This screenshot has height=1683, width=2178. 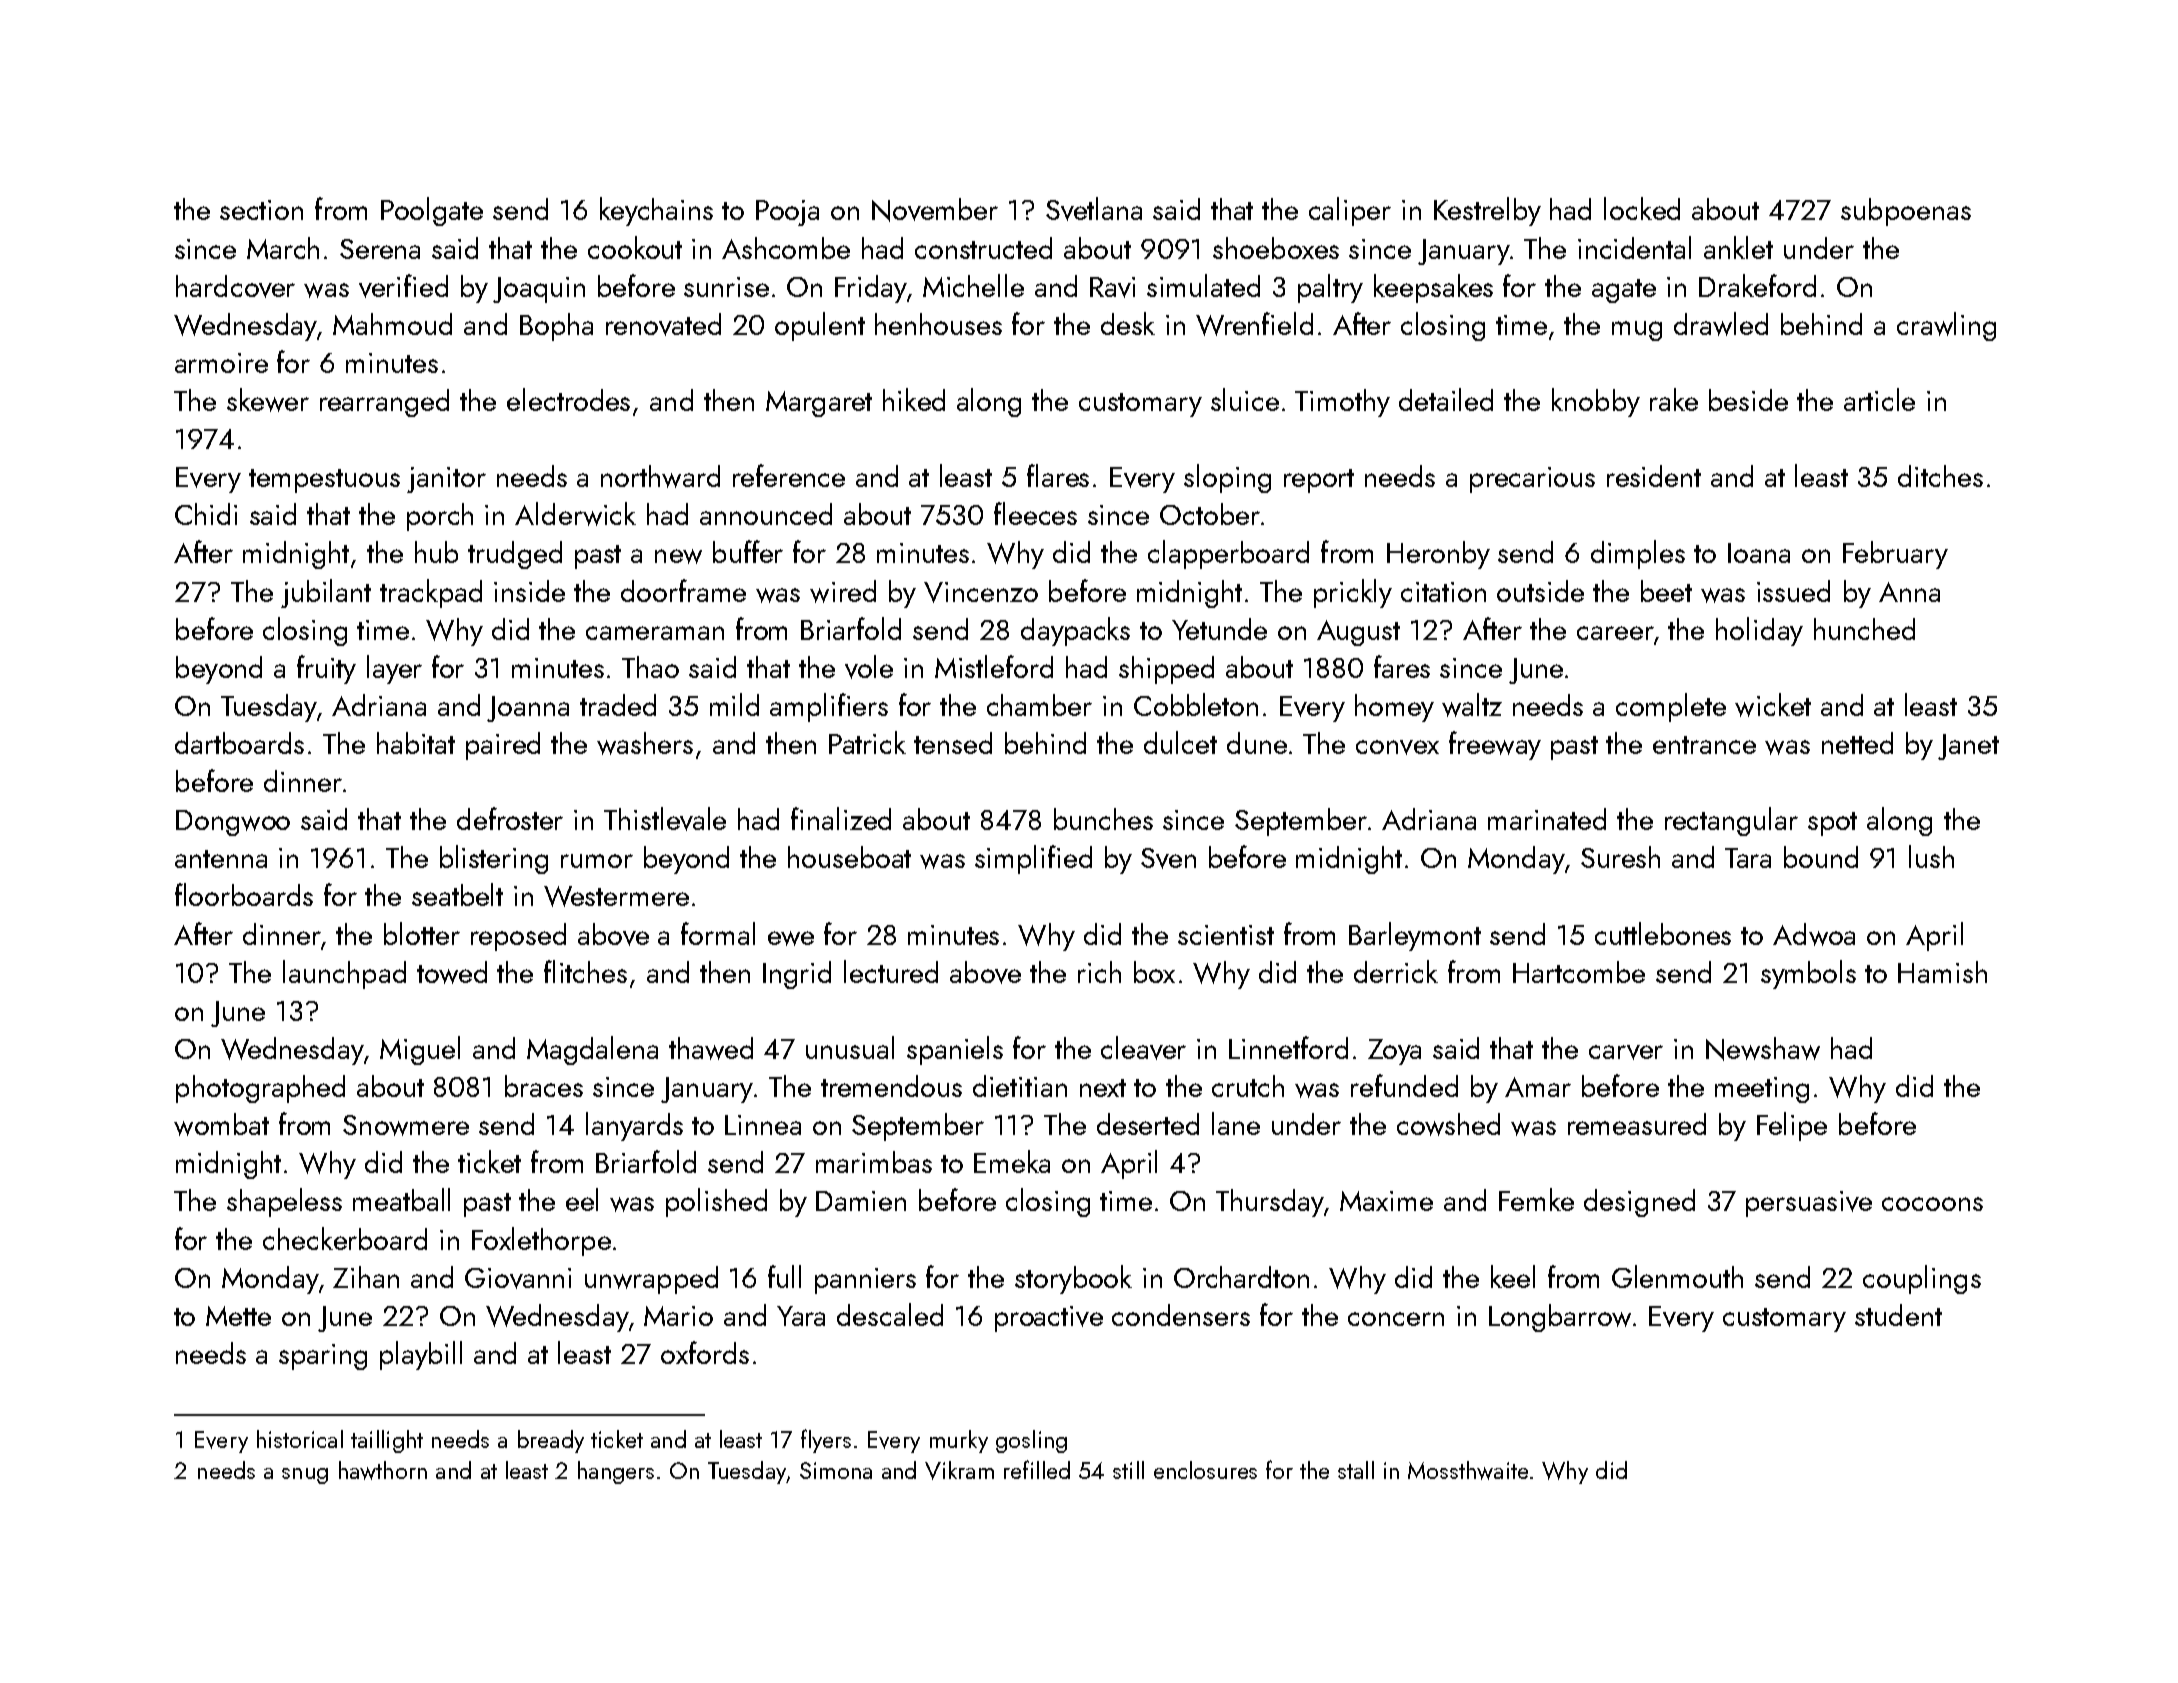 What do you see at coordinates (1205, 1470) in the screenshot?
I see `enclosures` at bounding box center [1205, 1470].
